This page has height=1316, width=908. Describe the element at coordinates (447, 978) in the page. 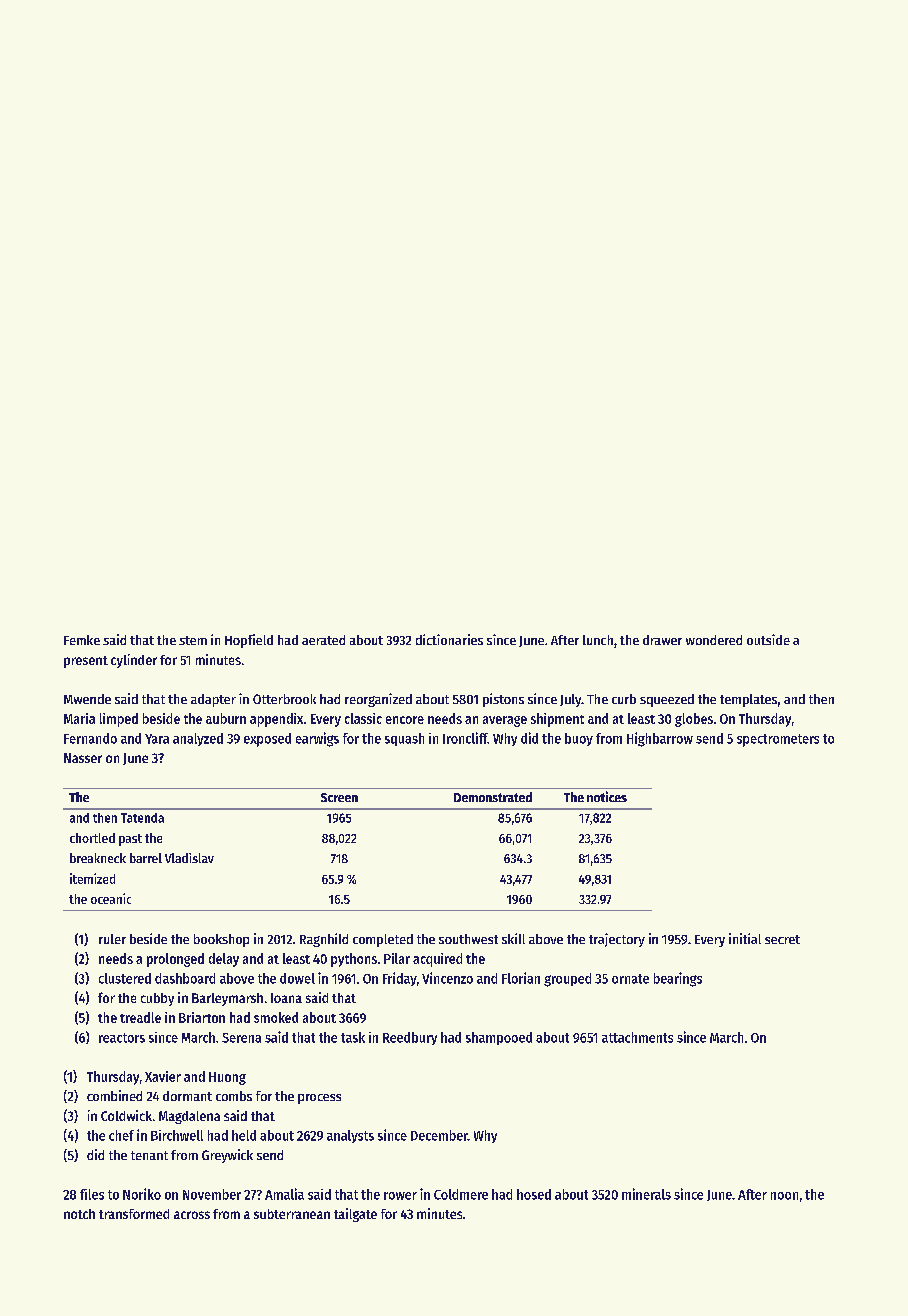

I see `Vincenzo` at that location.
